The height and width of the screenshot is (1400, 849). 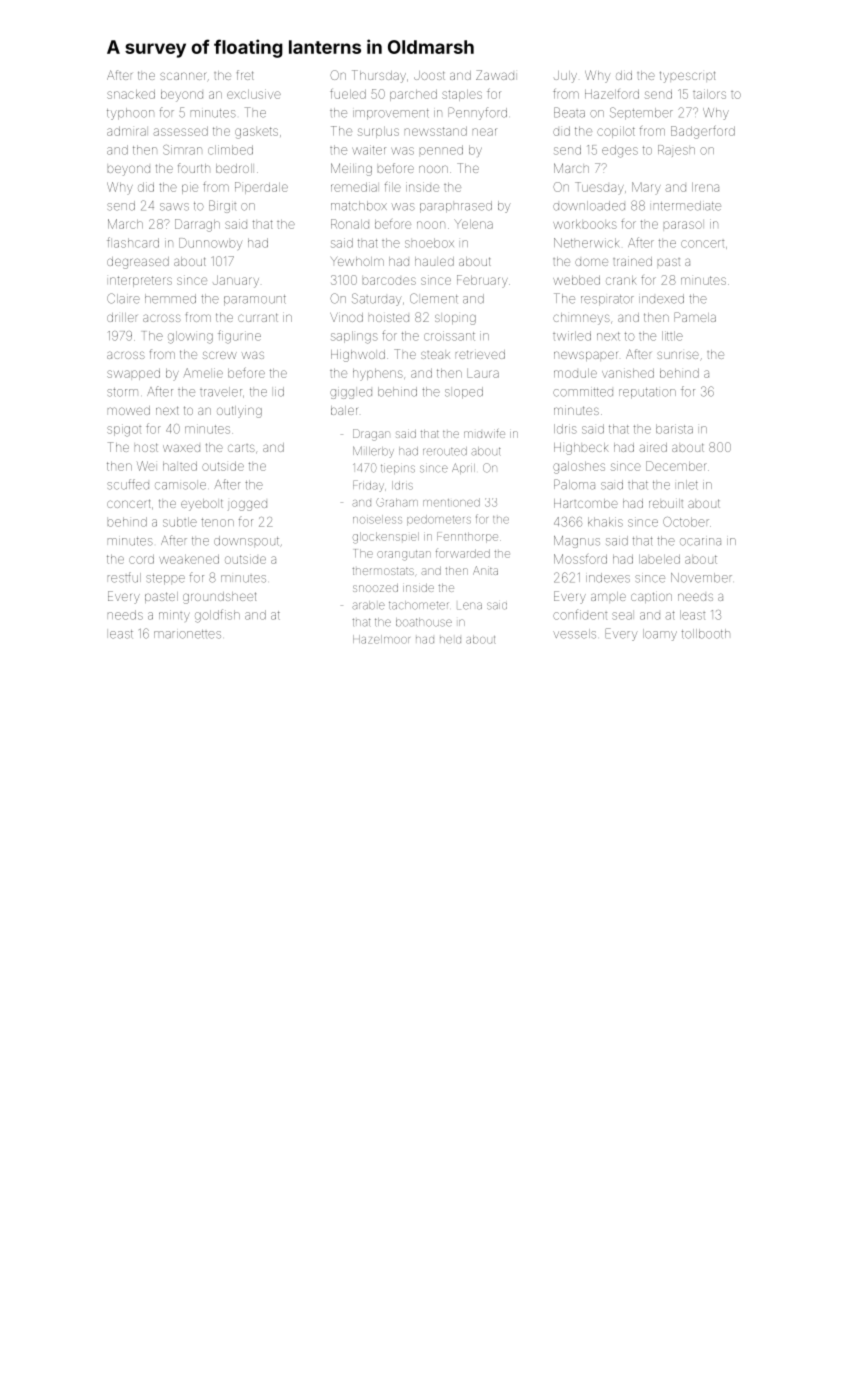 I want to click on tiepins, so click(x=398, y=469).
